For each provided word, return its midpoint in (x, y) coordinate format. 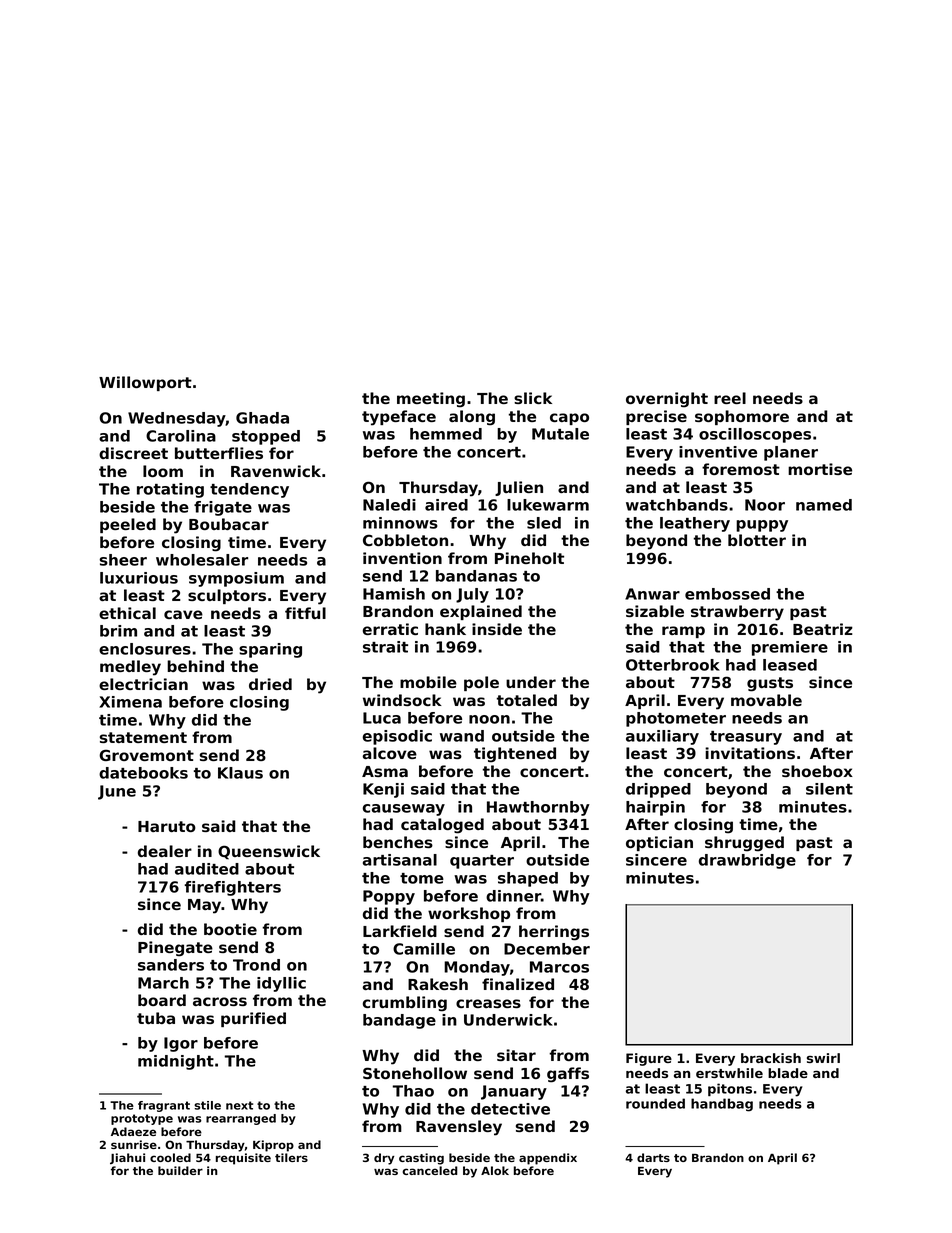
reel (730, 398)
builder (180, 1170)
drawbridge (747, 861)
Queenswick (269, 852)
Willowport (145, 383)
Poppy (389, 897)
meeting (431, 400)
